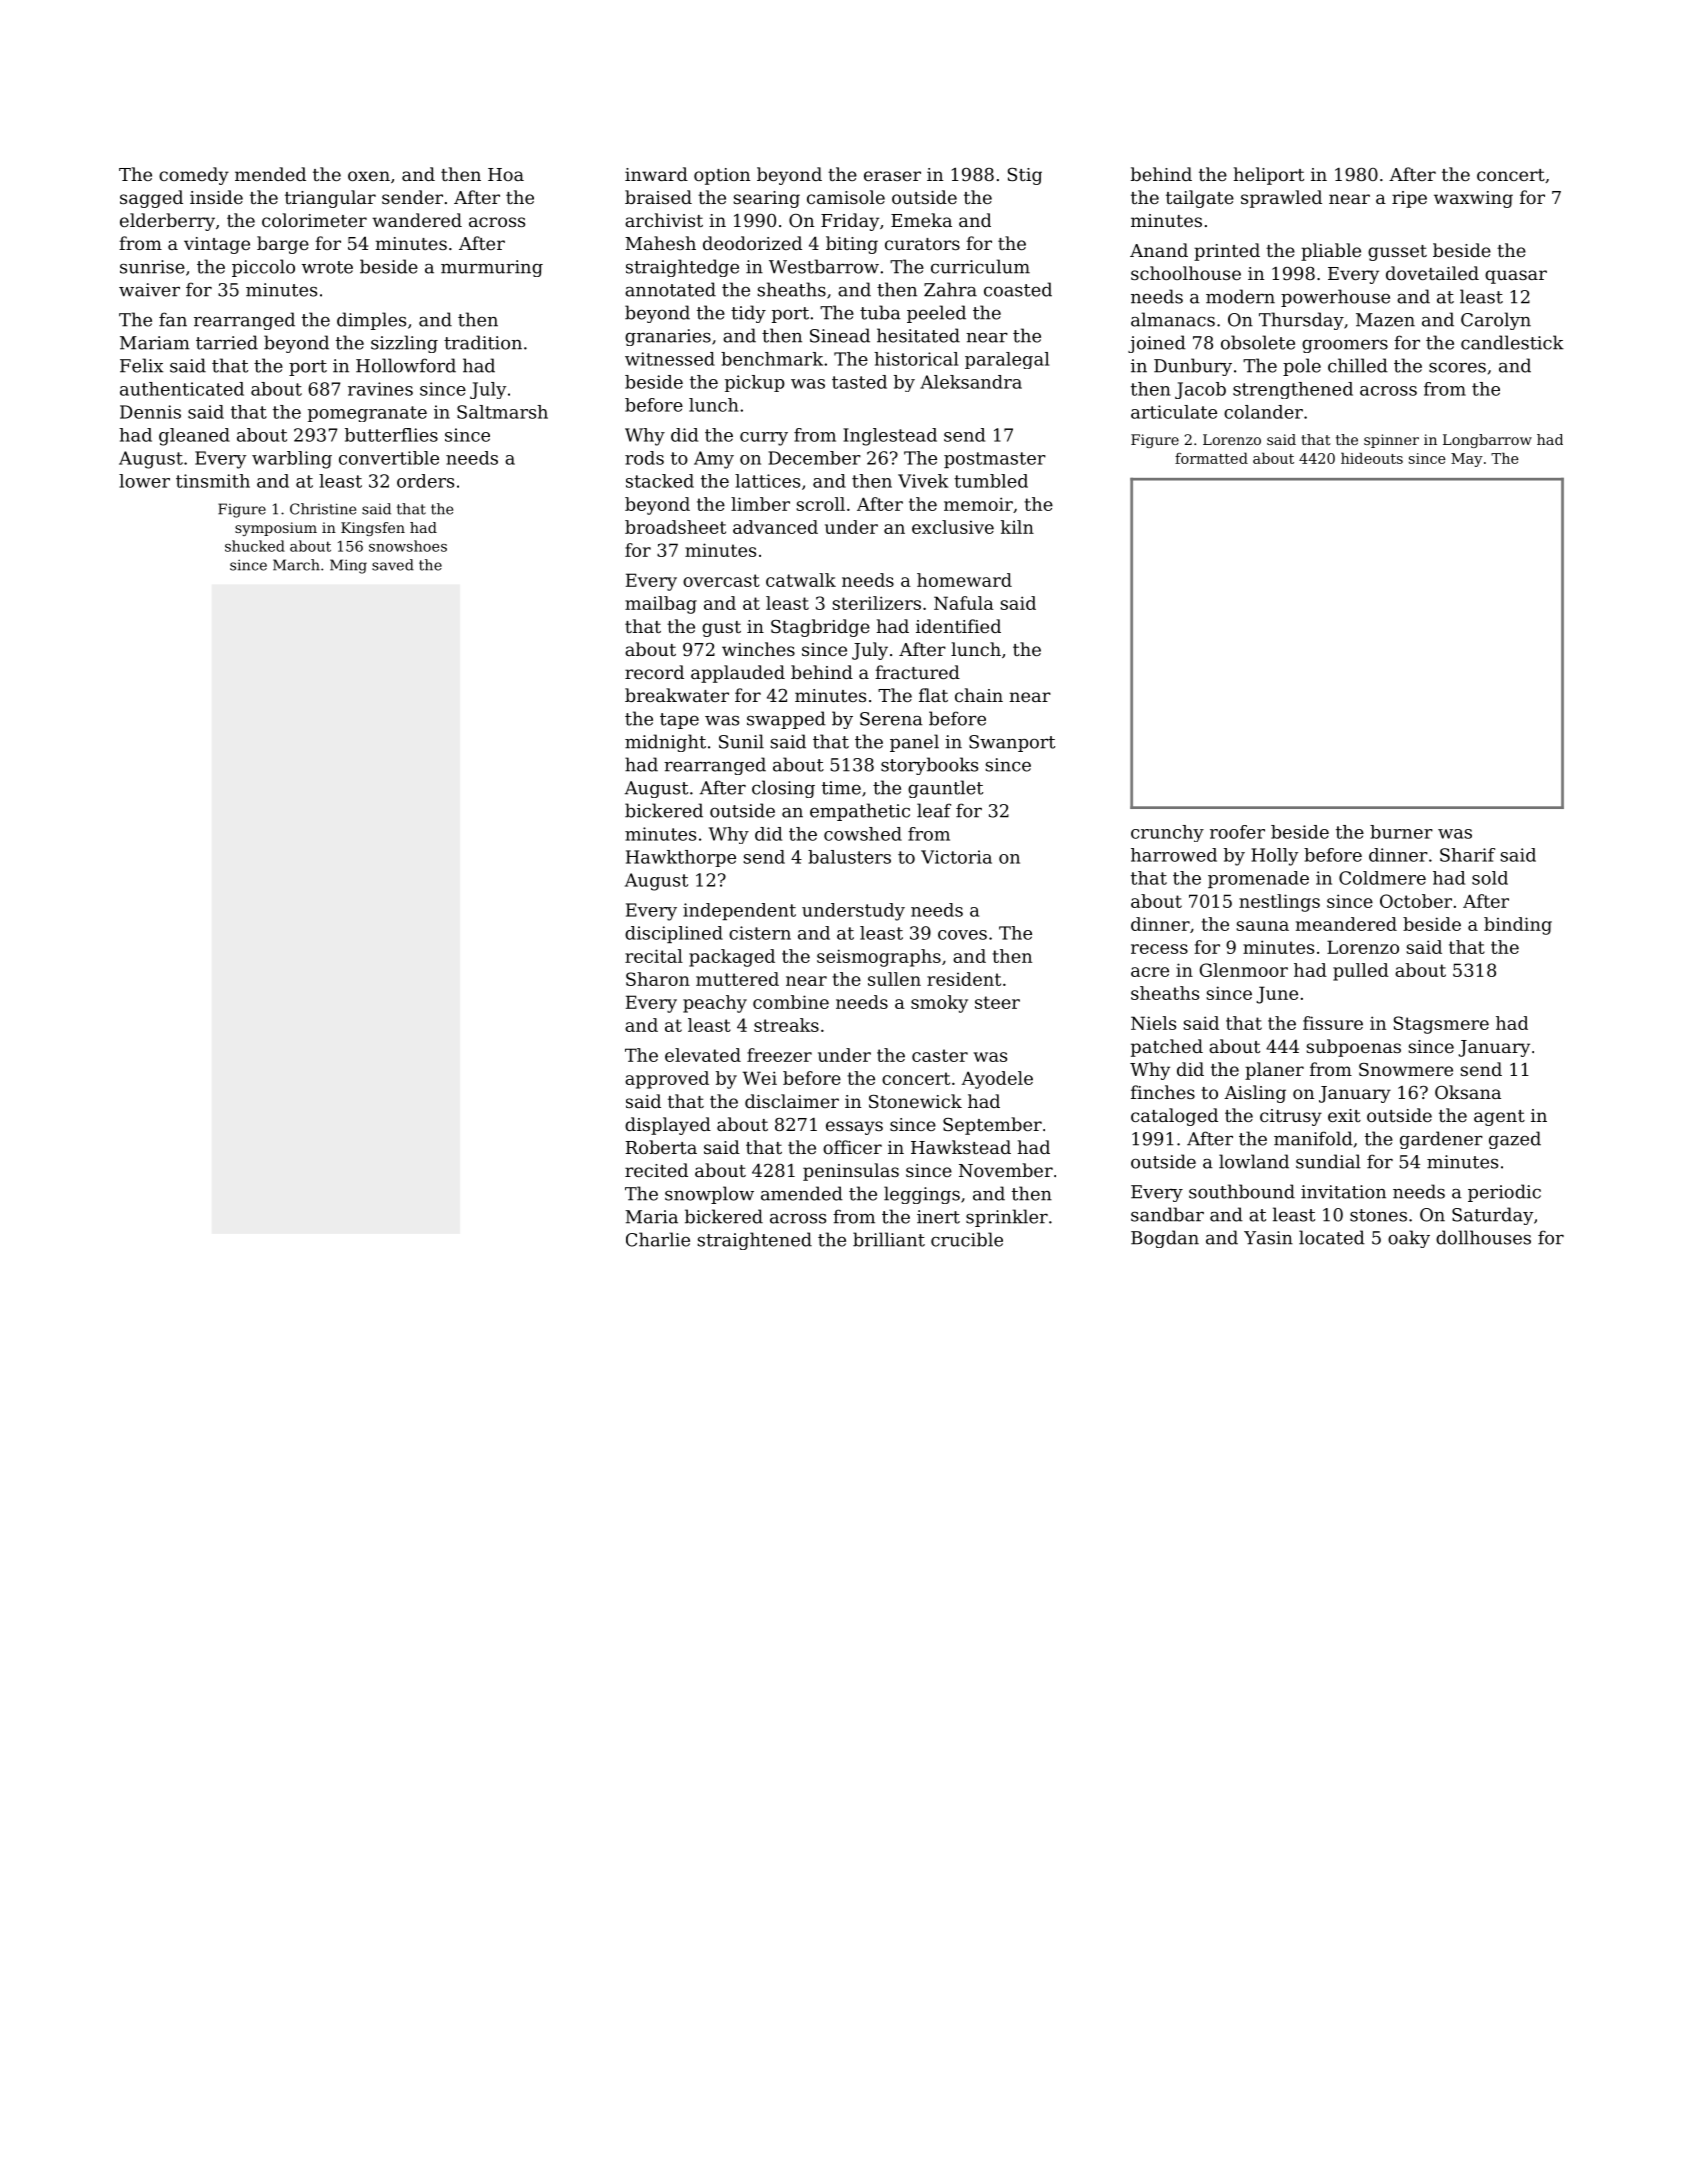  I want to click on closing, so click(783, 789).
